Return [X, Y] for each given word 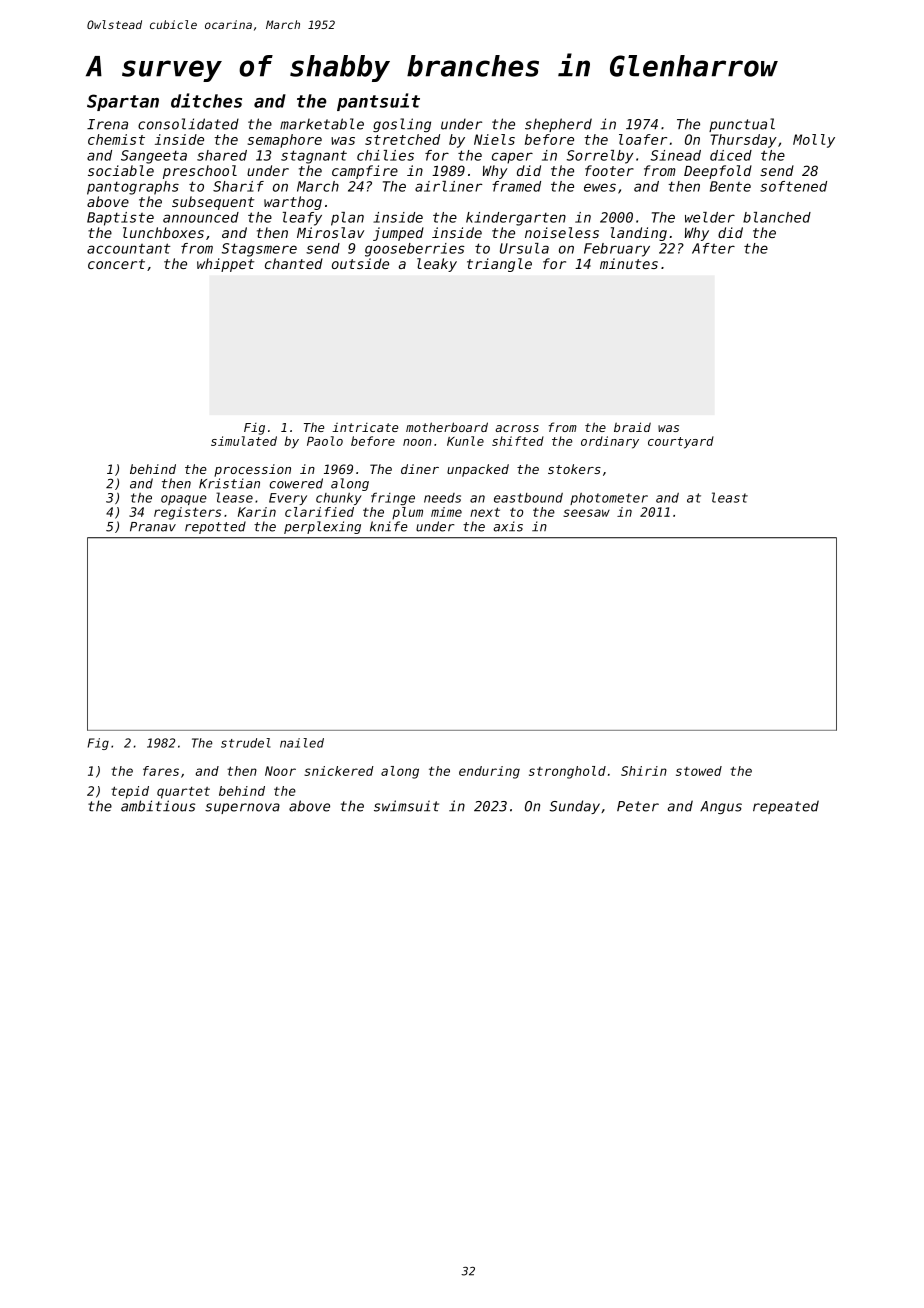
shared [222, 155]
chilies [385, 155]
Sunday [575, 807]
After [713, 248]
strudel [246, 743]
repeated [786, 807]
